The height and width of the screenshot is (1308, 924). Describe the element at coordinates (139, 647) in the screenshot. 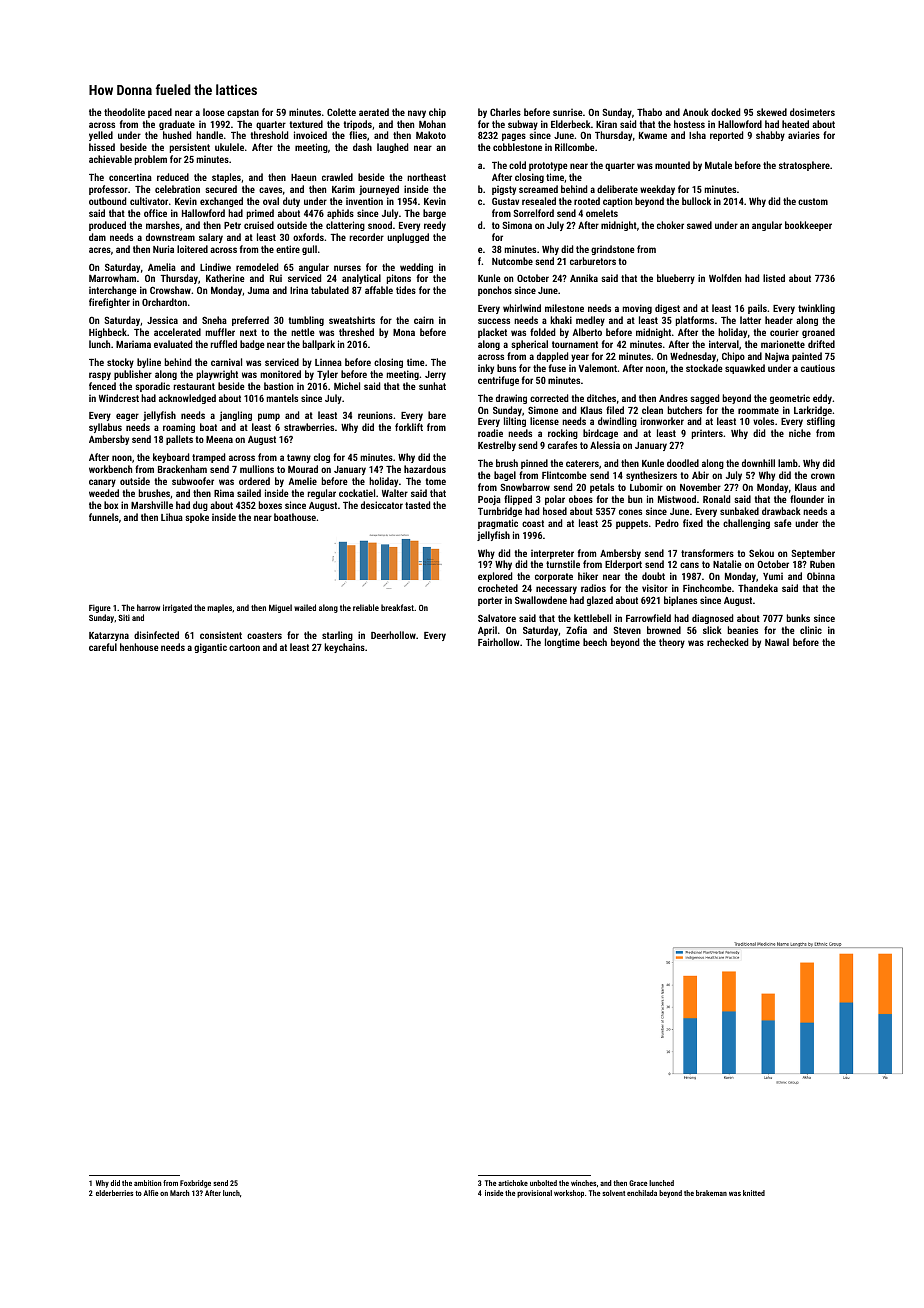

I see `henhouse` at that location.
